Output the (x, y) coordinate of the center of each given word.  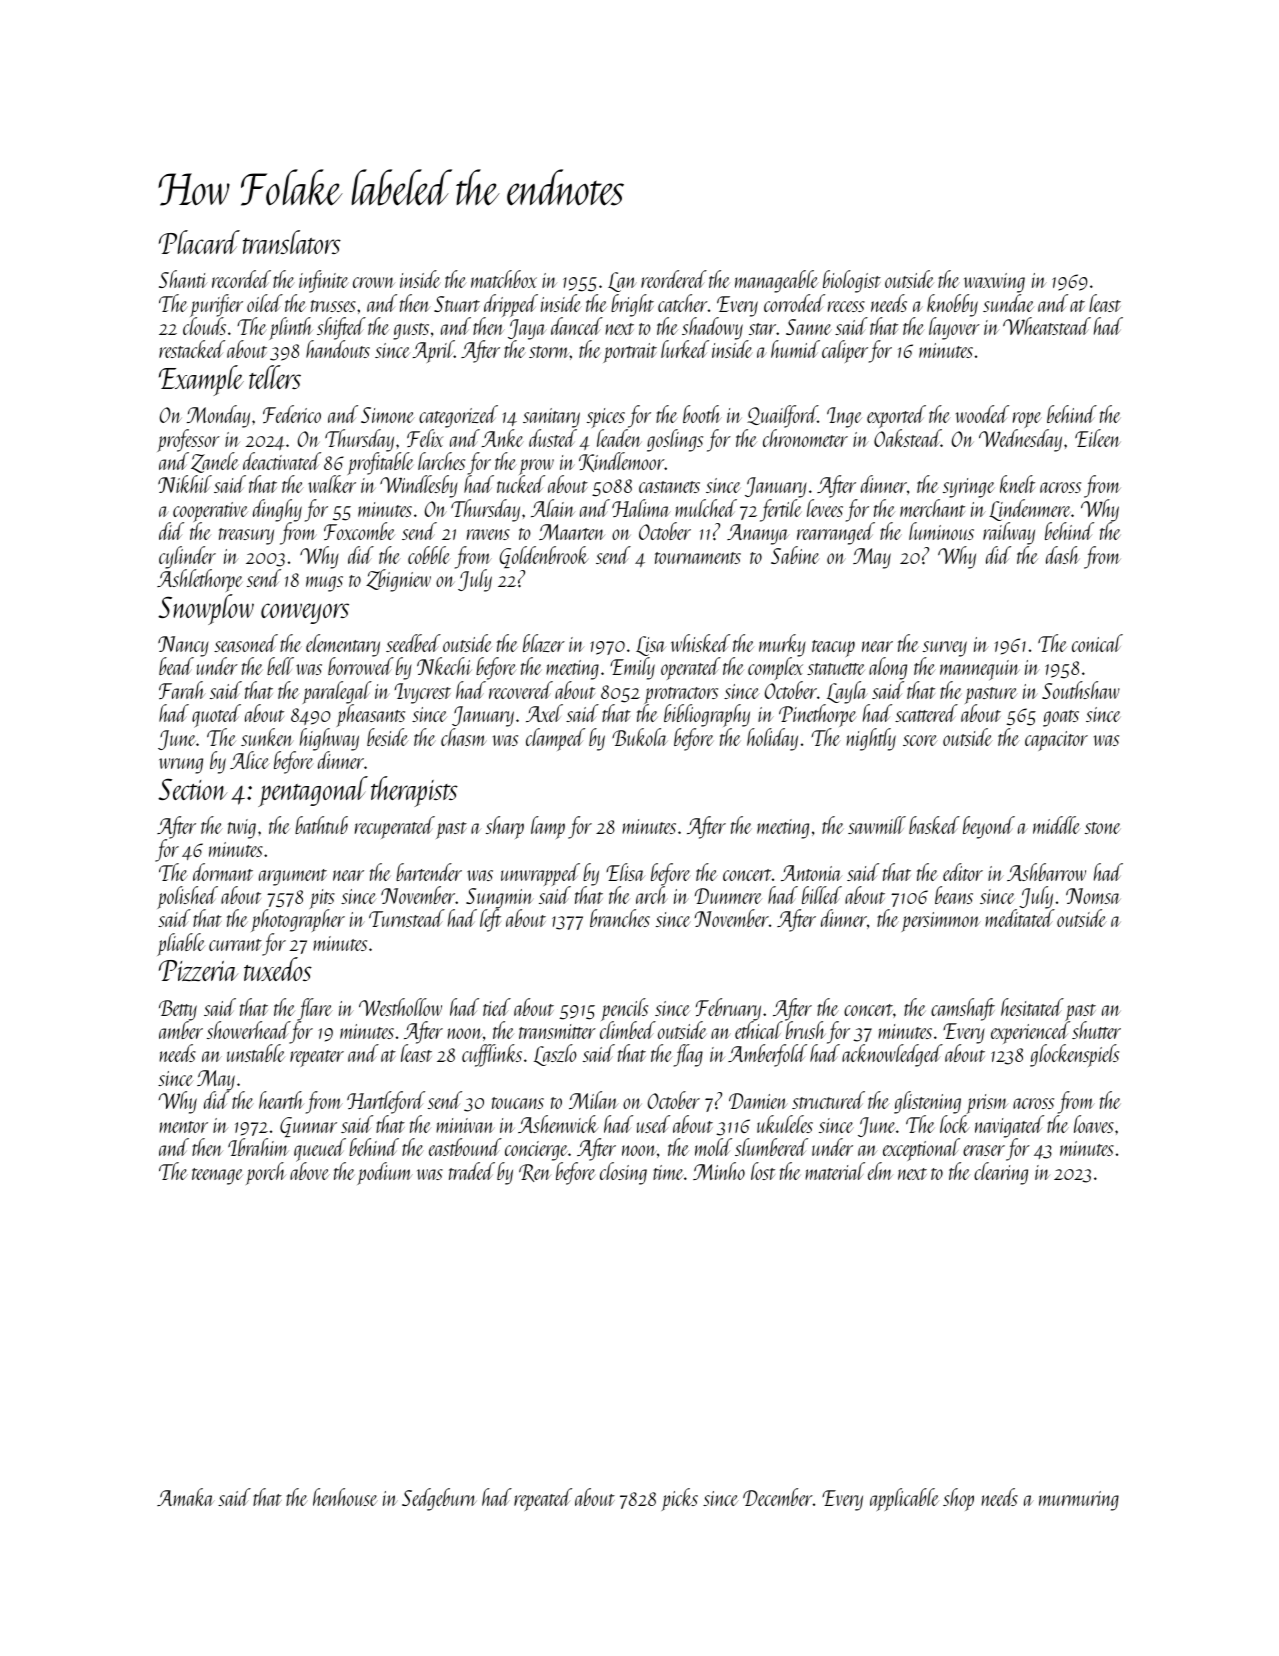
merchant (932, 508)
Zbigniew (398, 580)
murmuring (1079, 1501)
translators (292, 242)
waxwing (994, 283)
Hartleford (386, 1102)
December (778, 1497)
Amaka (186, 1497)
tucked (521, 484)
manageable (777, 281)
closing (623, 1173)
